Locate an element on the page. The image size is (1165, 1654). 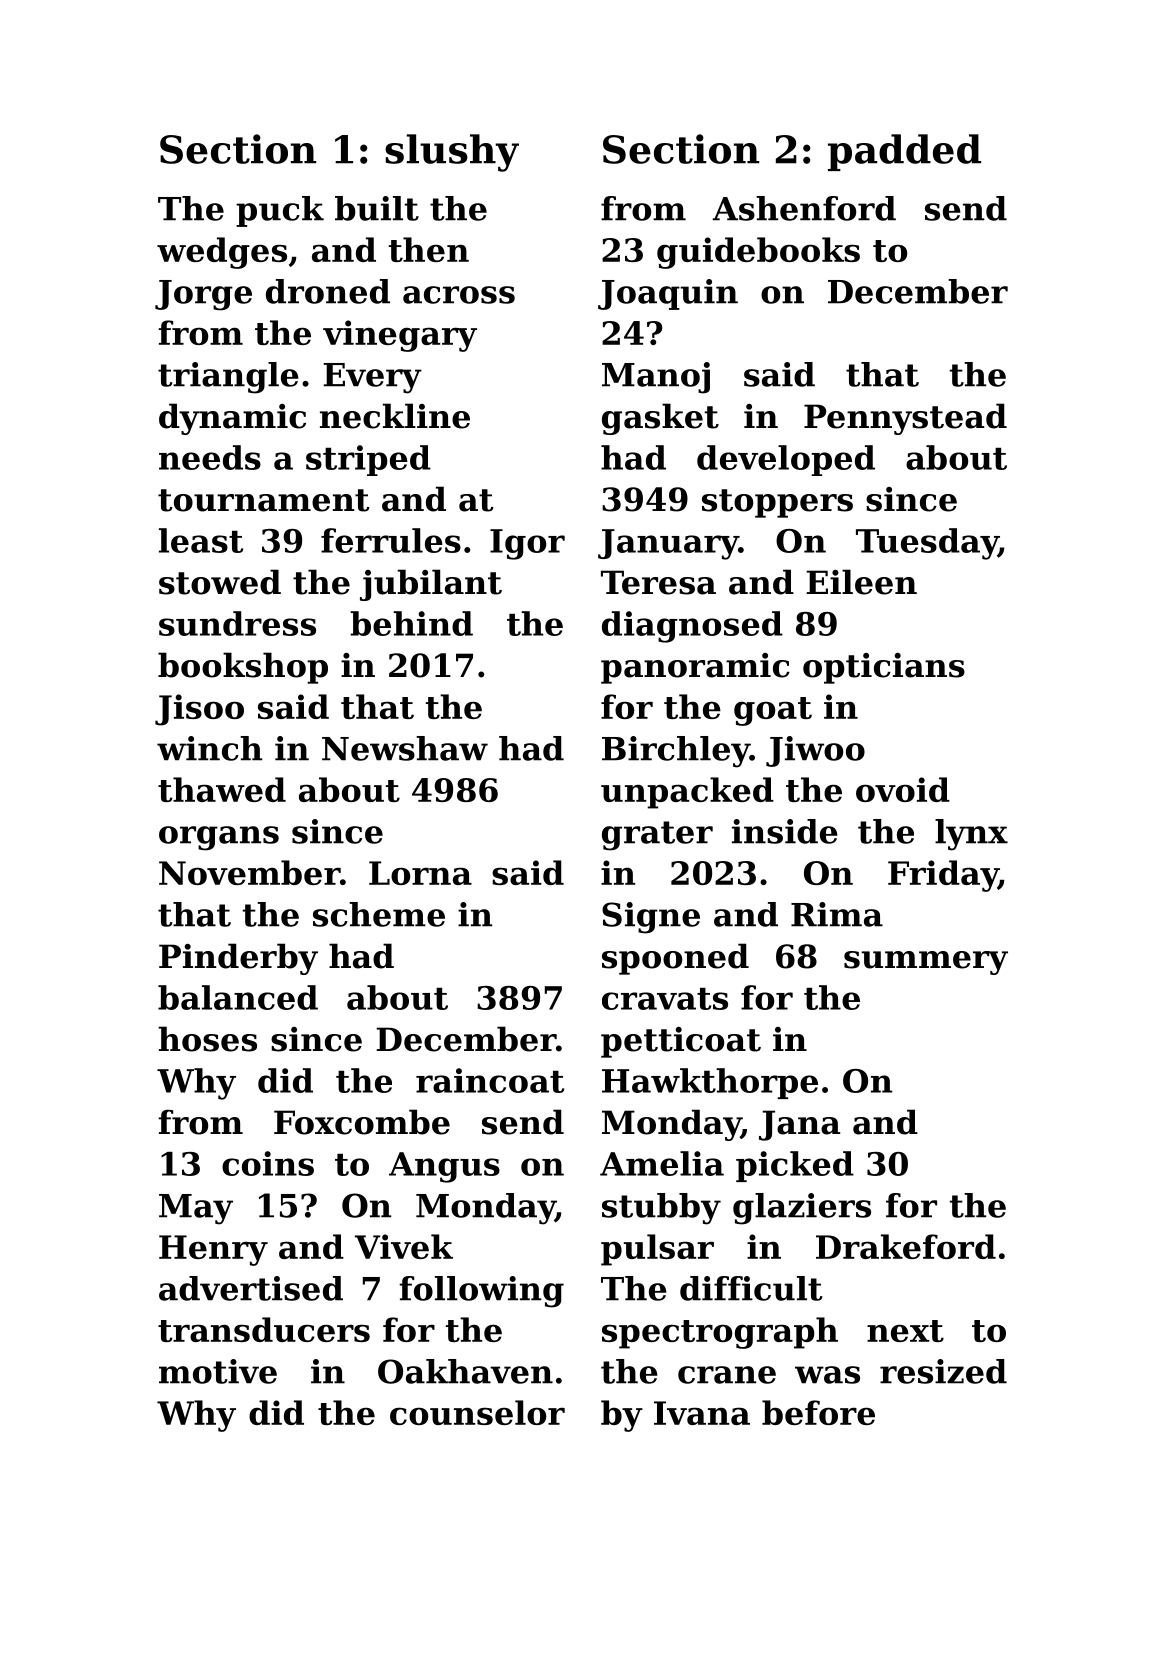
spooned is located at coordinates (675, 959).
